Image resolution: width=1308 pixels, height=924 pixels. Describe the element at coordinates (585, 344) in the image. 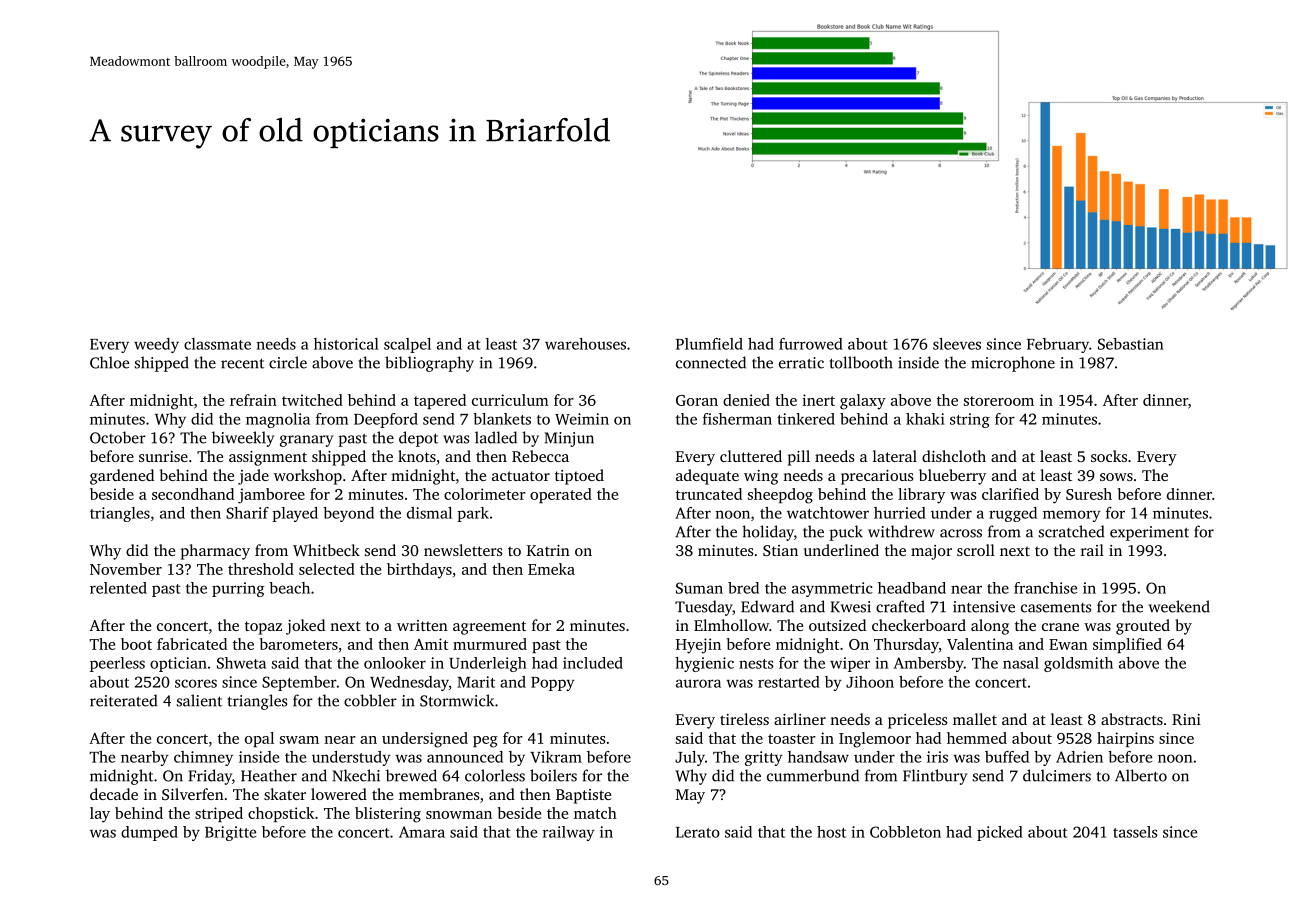

I see `warehouses` at that location.
